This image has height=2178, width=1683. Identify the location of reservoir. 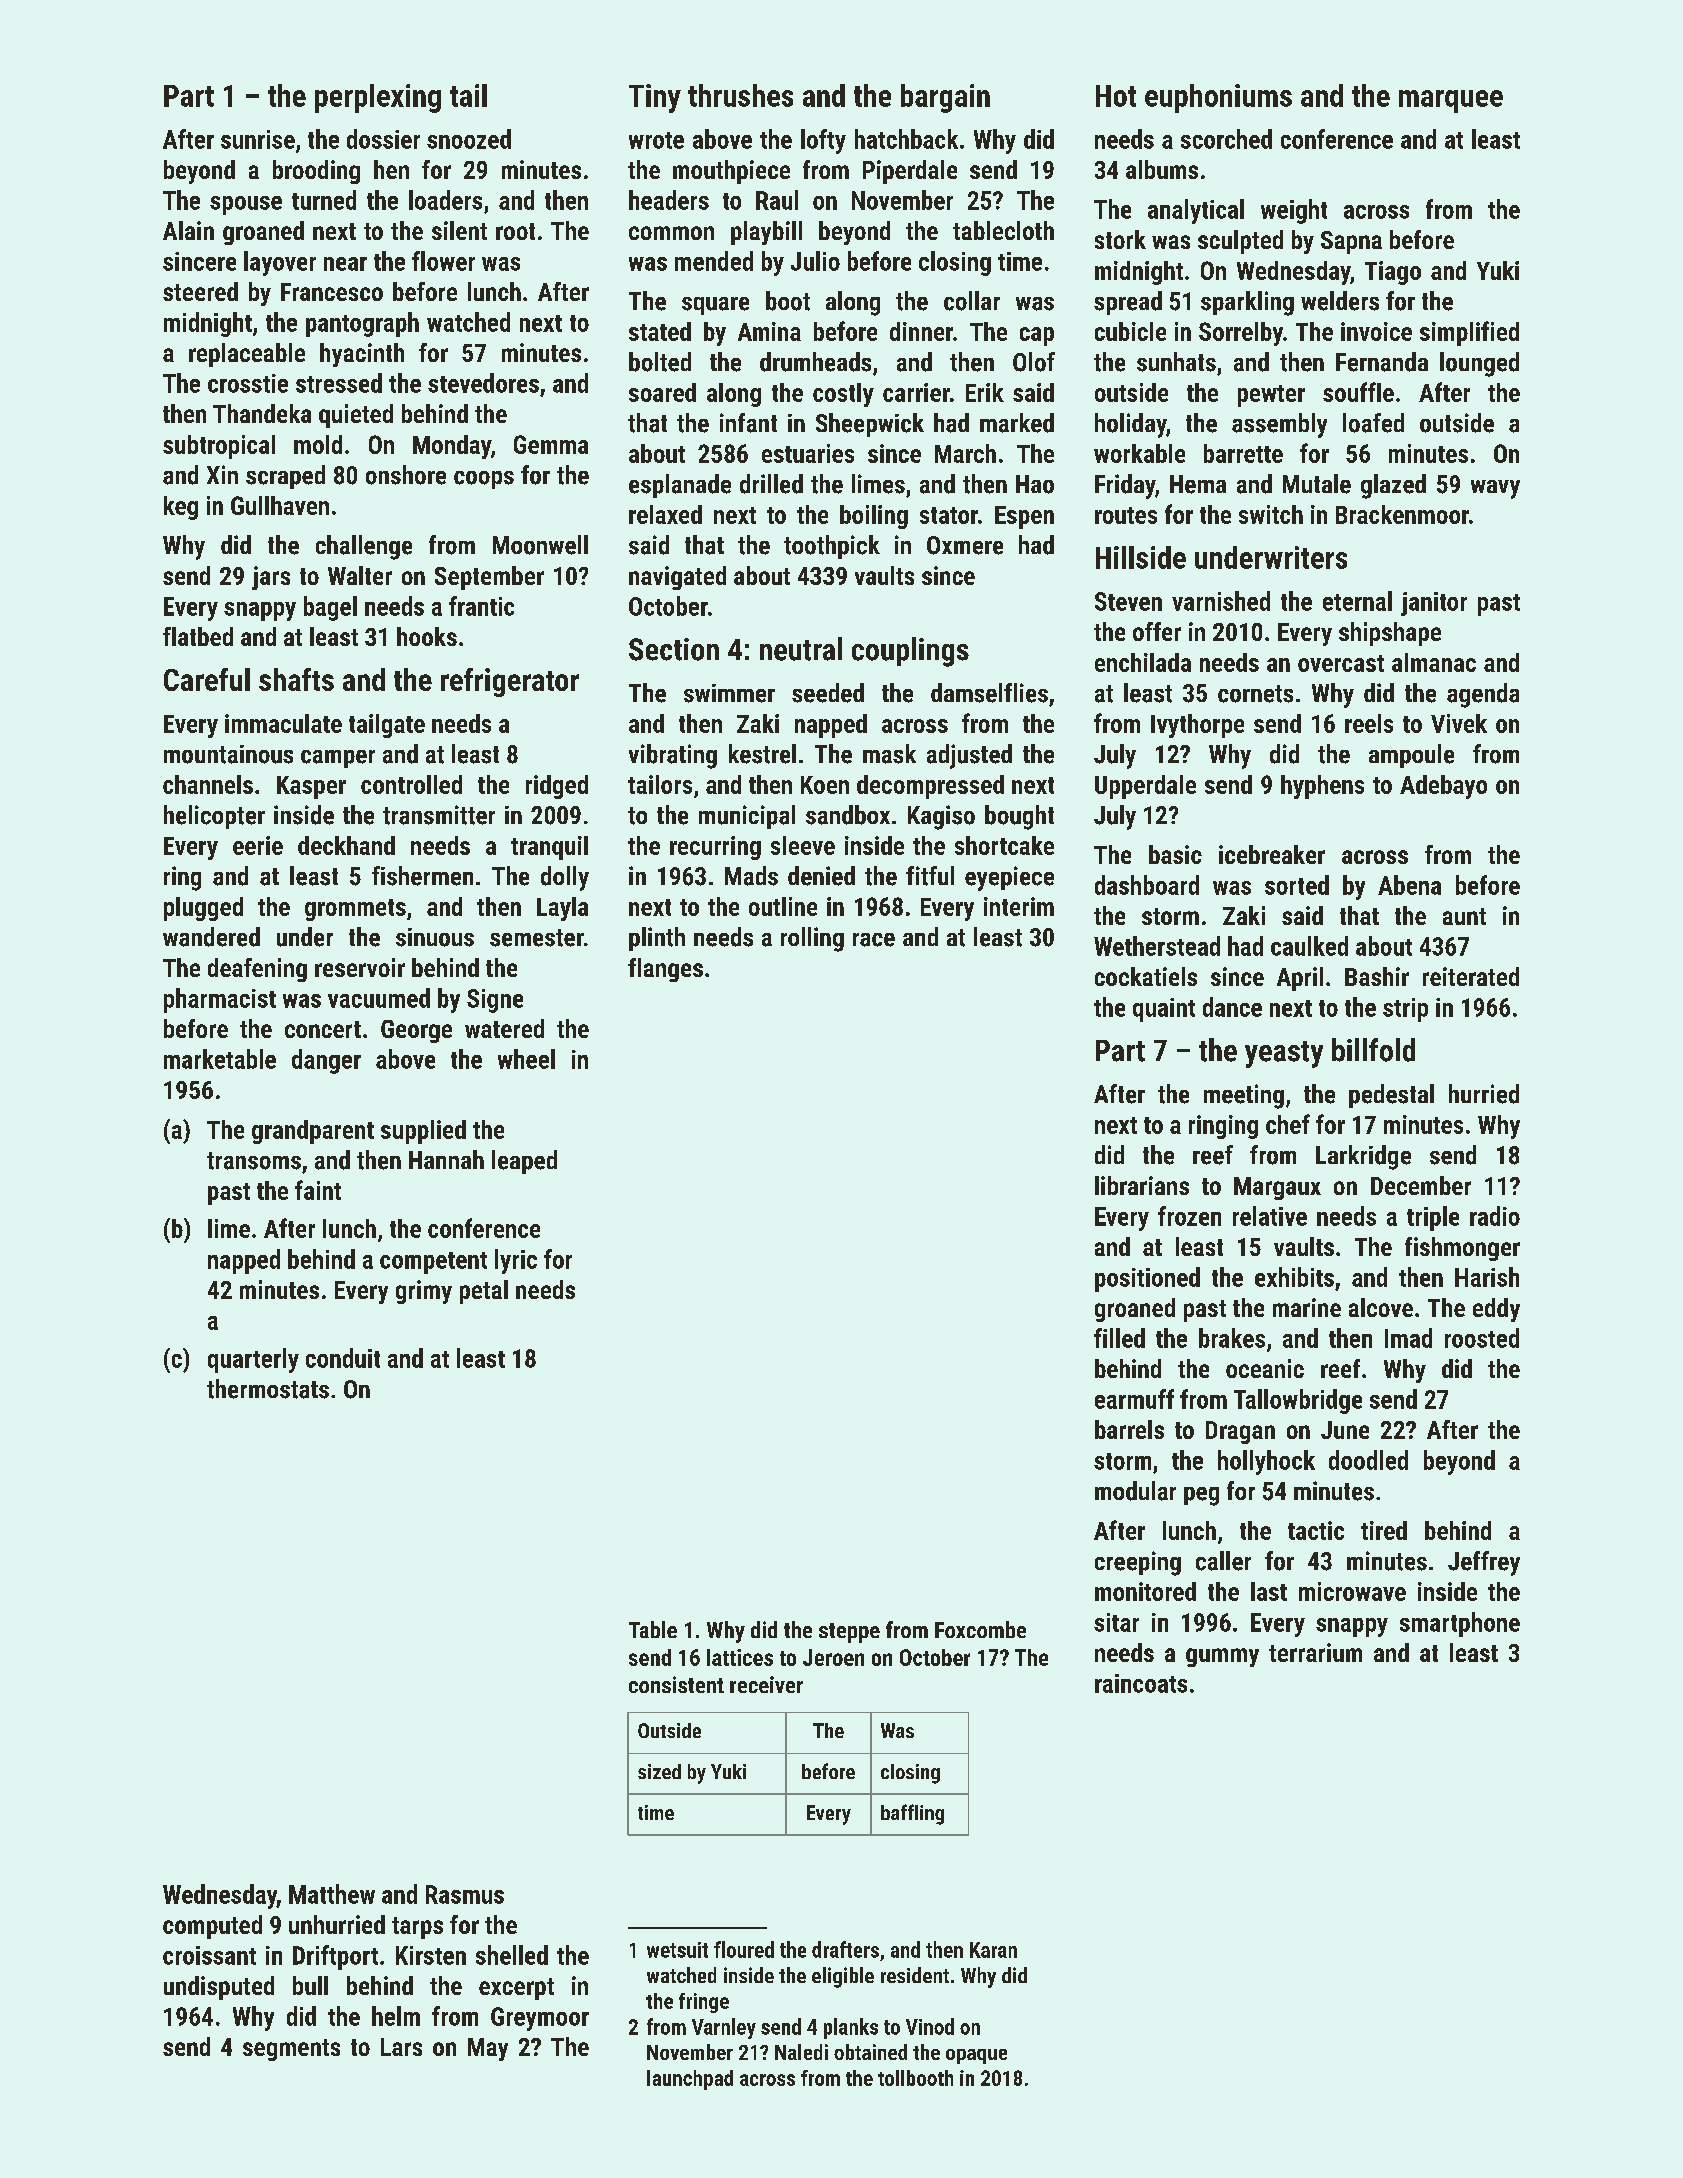
(360, 967).
